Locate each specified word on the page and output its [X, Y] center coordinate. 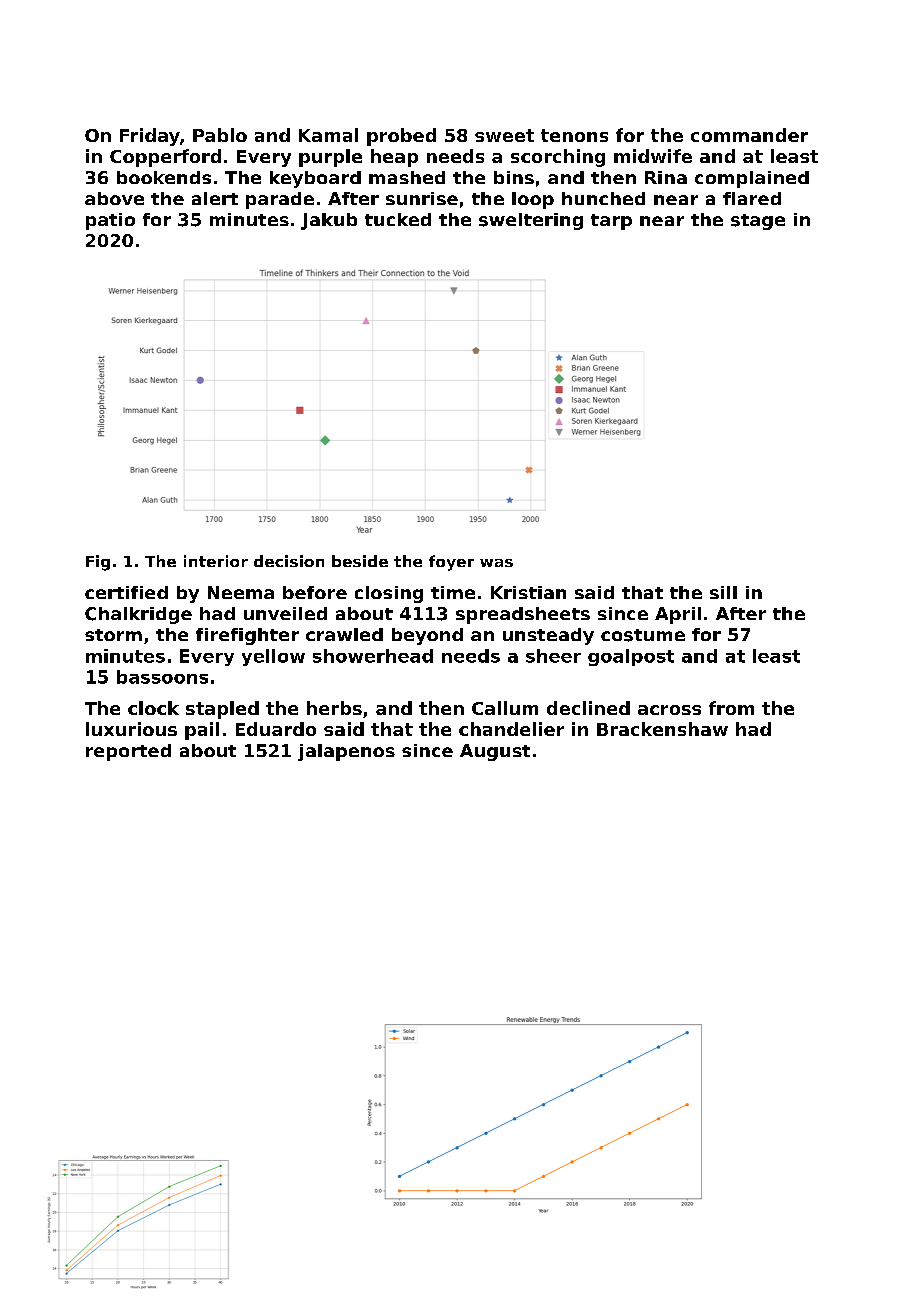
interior [216, 561]
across [669, 710]
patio [110, 221]
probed [401, 137]
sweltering [531, 221]
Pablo [220, 135]
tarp [611, 222]
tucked [398, 219]
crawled [344, 634]
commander [749, 135]
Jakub [329, 221]
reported [128, 752]
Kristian [528, 592]
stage [758, 222]
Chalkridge [138, 615]
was [496, 563]
